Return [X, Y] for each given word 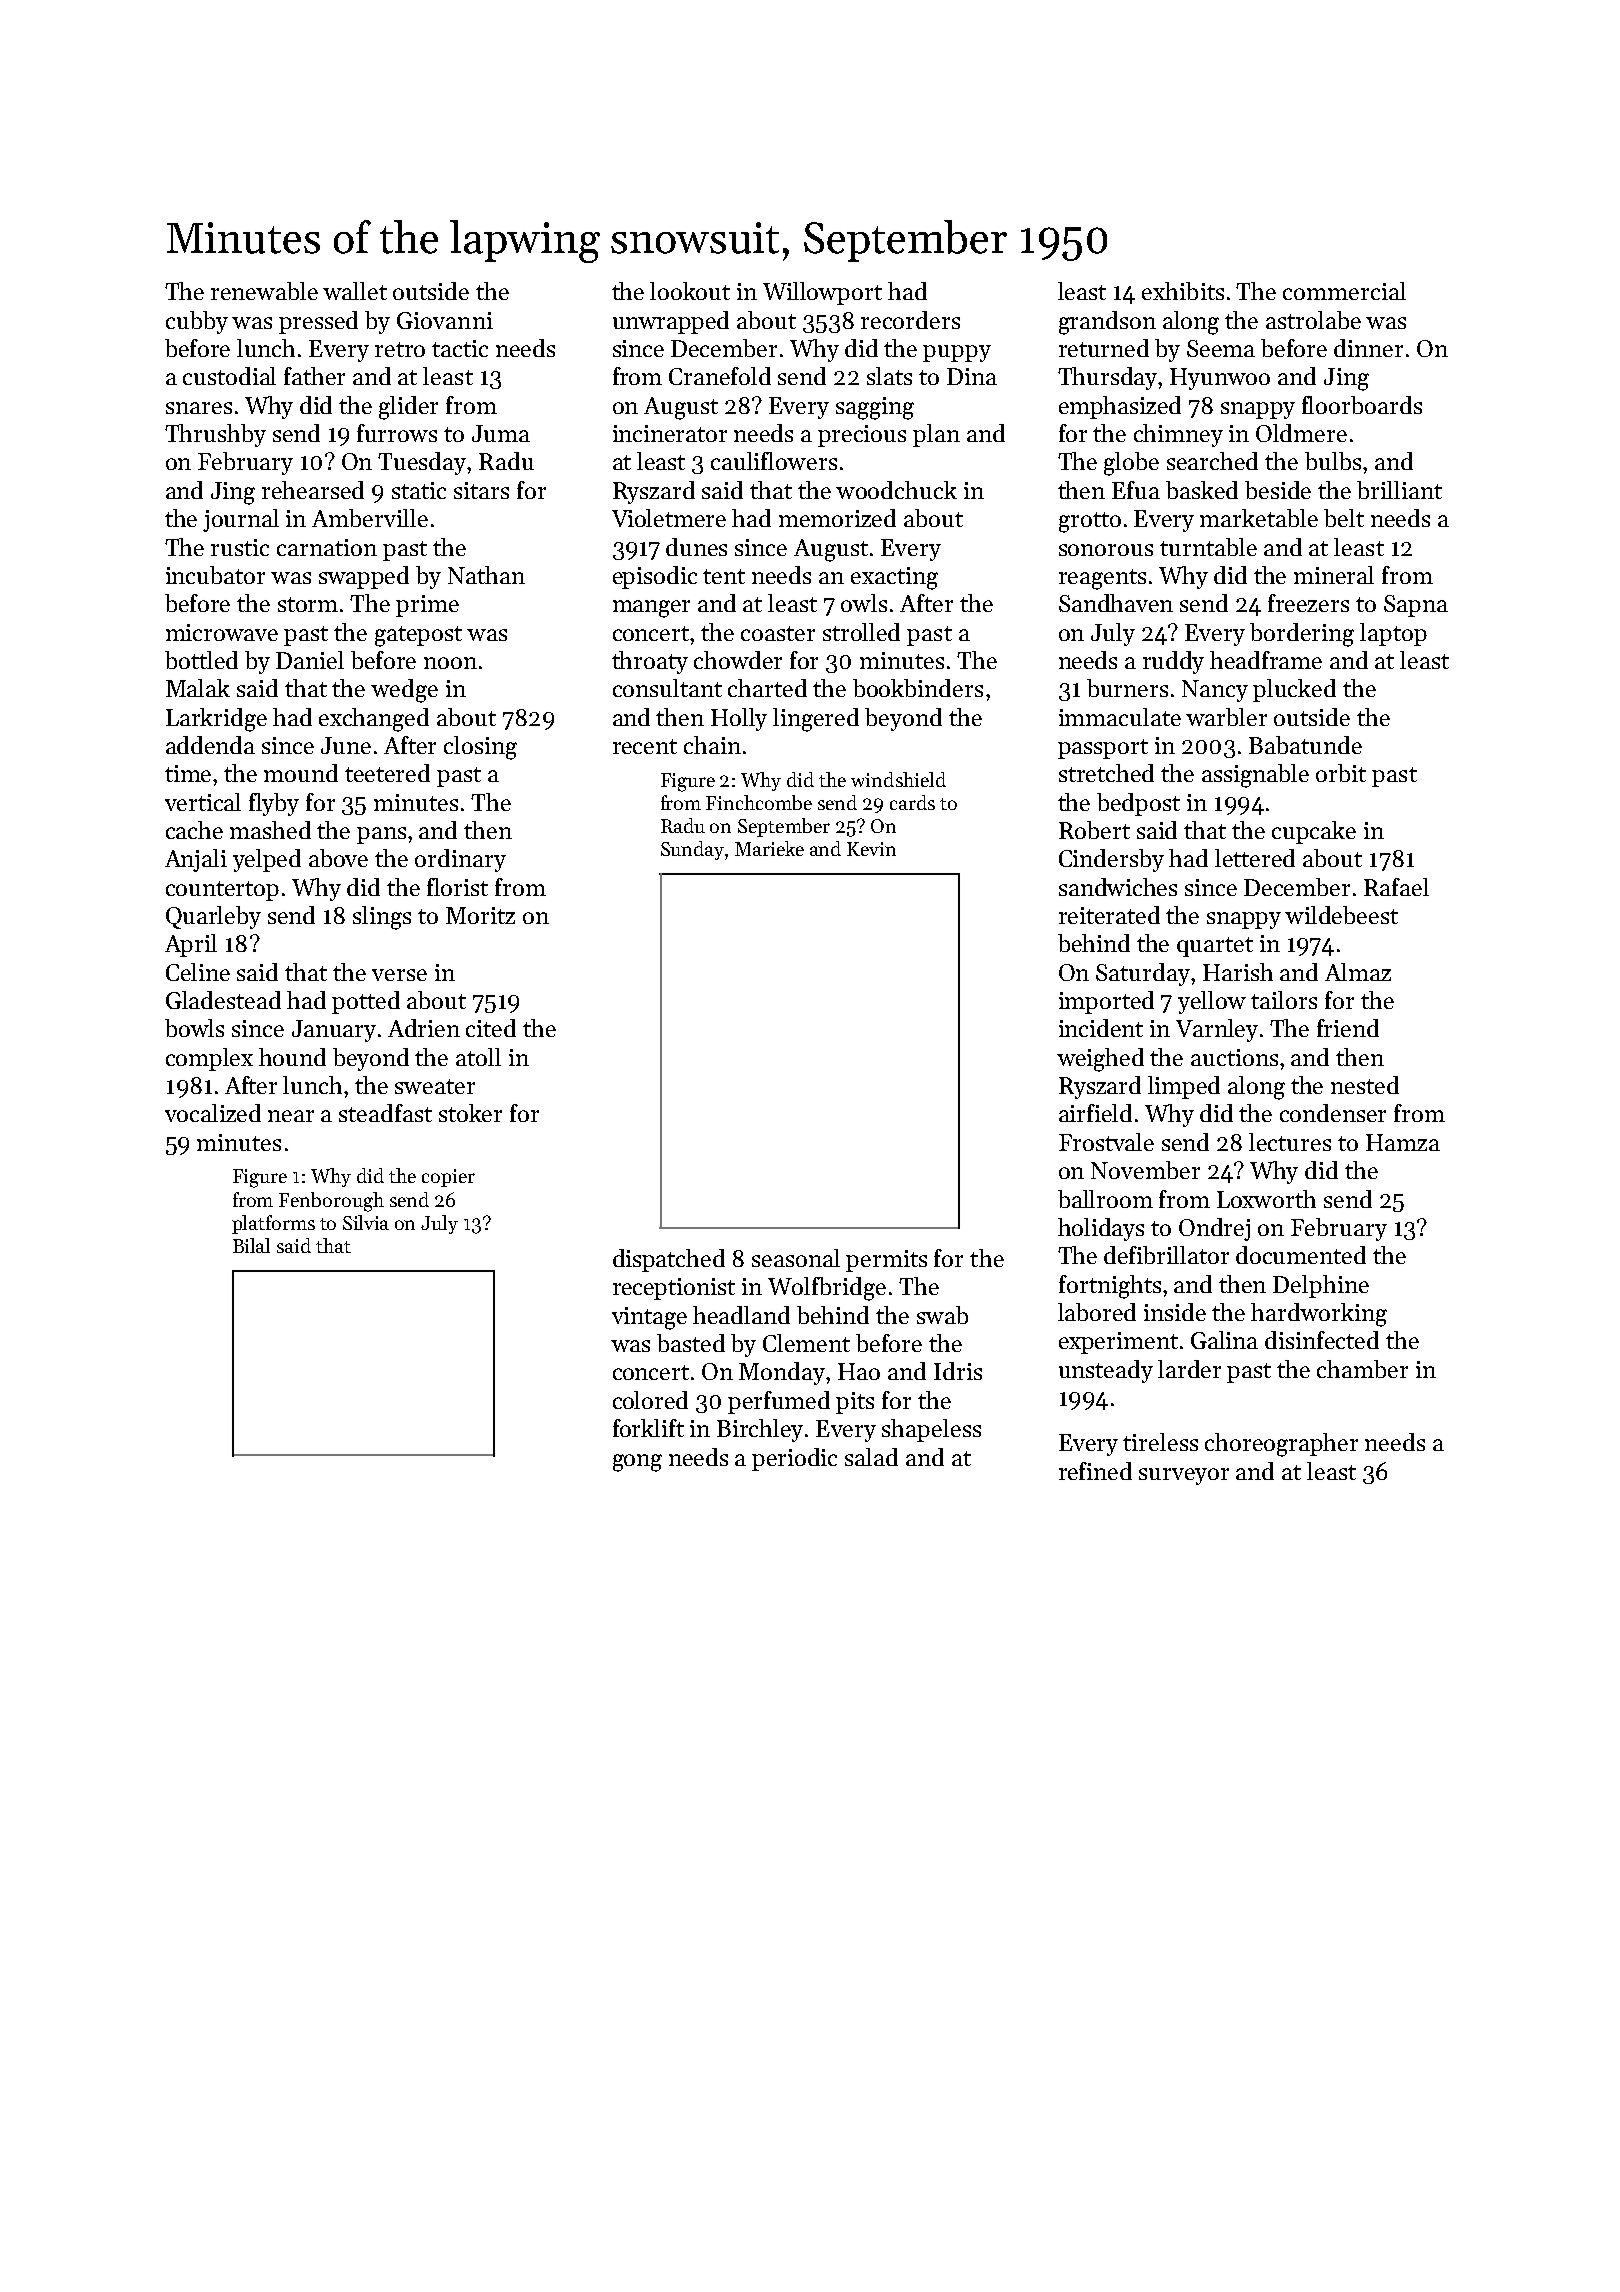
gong [637, 1463]
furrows [397, 433]
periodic [794, 1459]
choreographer [1281, 1445]
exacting [894, 578]
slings [382, 918]
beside [1278, 490]
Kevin [871, 849]
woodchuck [896, 490]
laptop [1393, 634]
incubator [215, 575]
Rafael [1396, 887]
